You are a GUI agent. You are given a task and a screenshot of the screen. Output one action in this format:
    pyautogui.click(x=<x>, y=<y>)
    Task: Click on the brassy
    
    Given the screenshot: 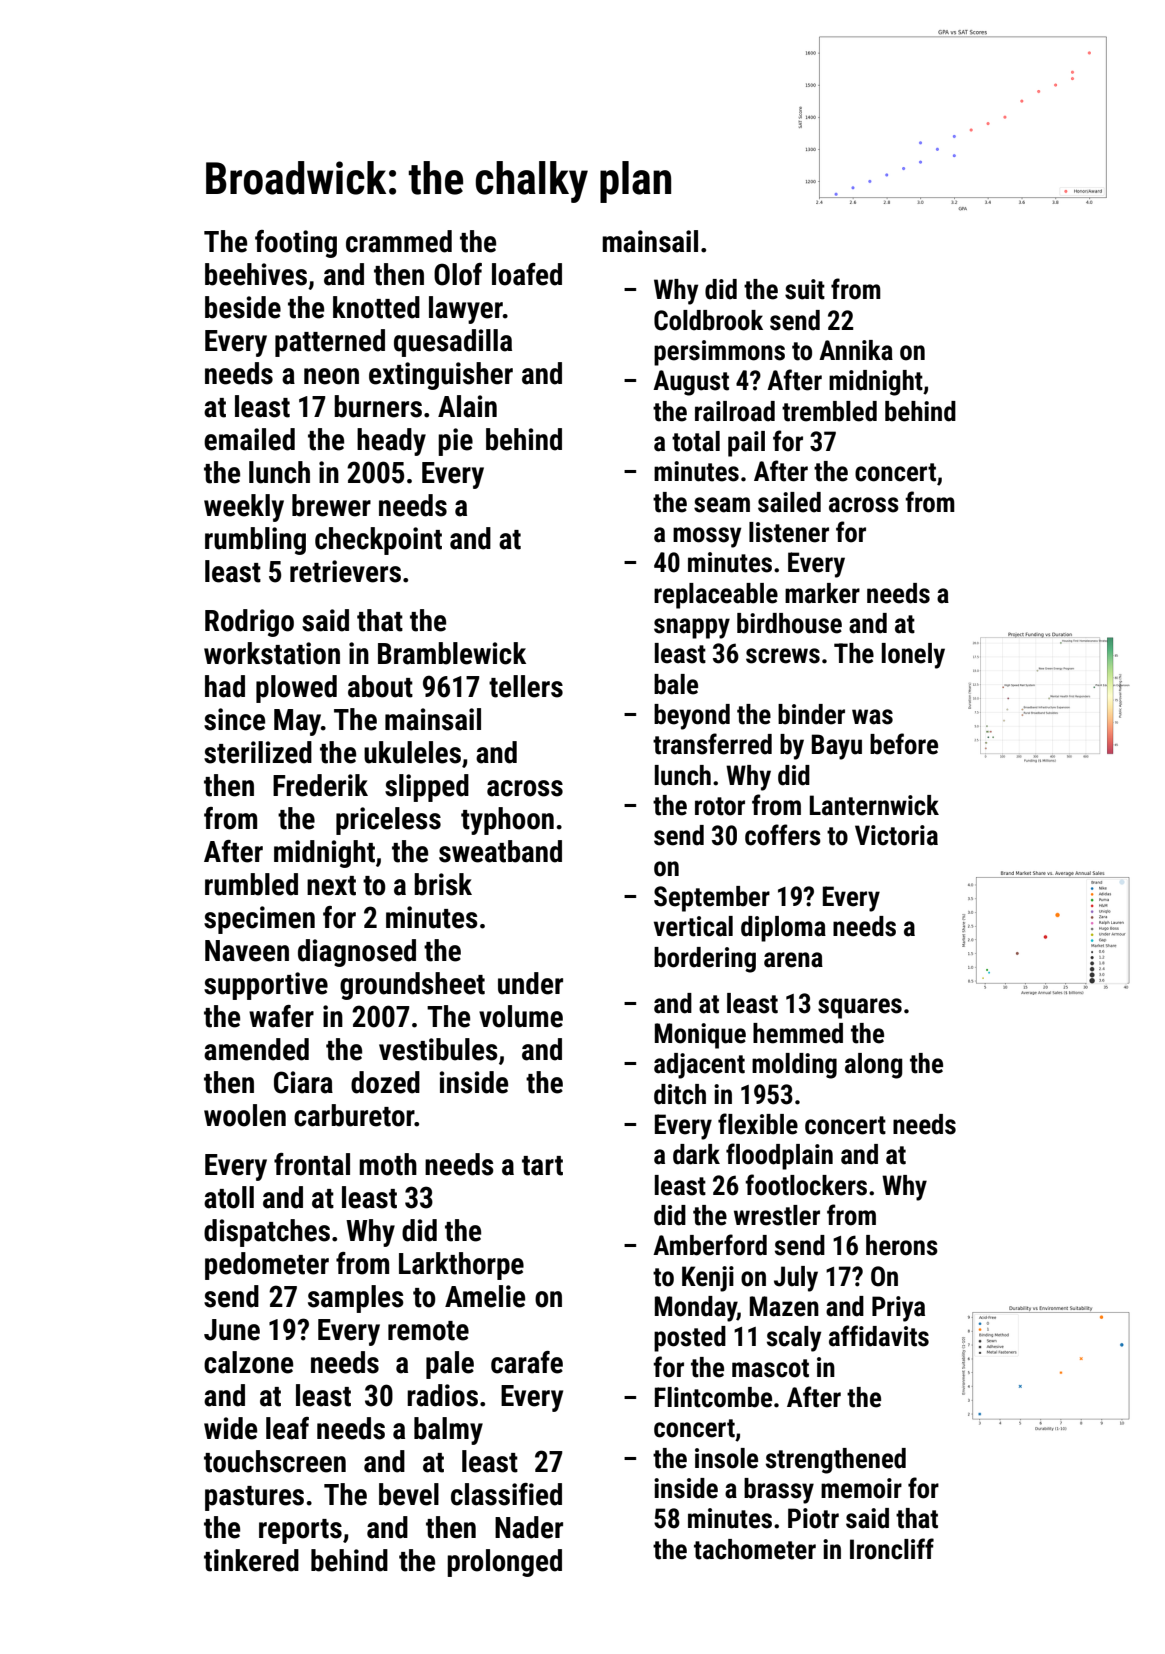 What is the action you would take?
    pyautogui.click(x=779, y=1491)
